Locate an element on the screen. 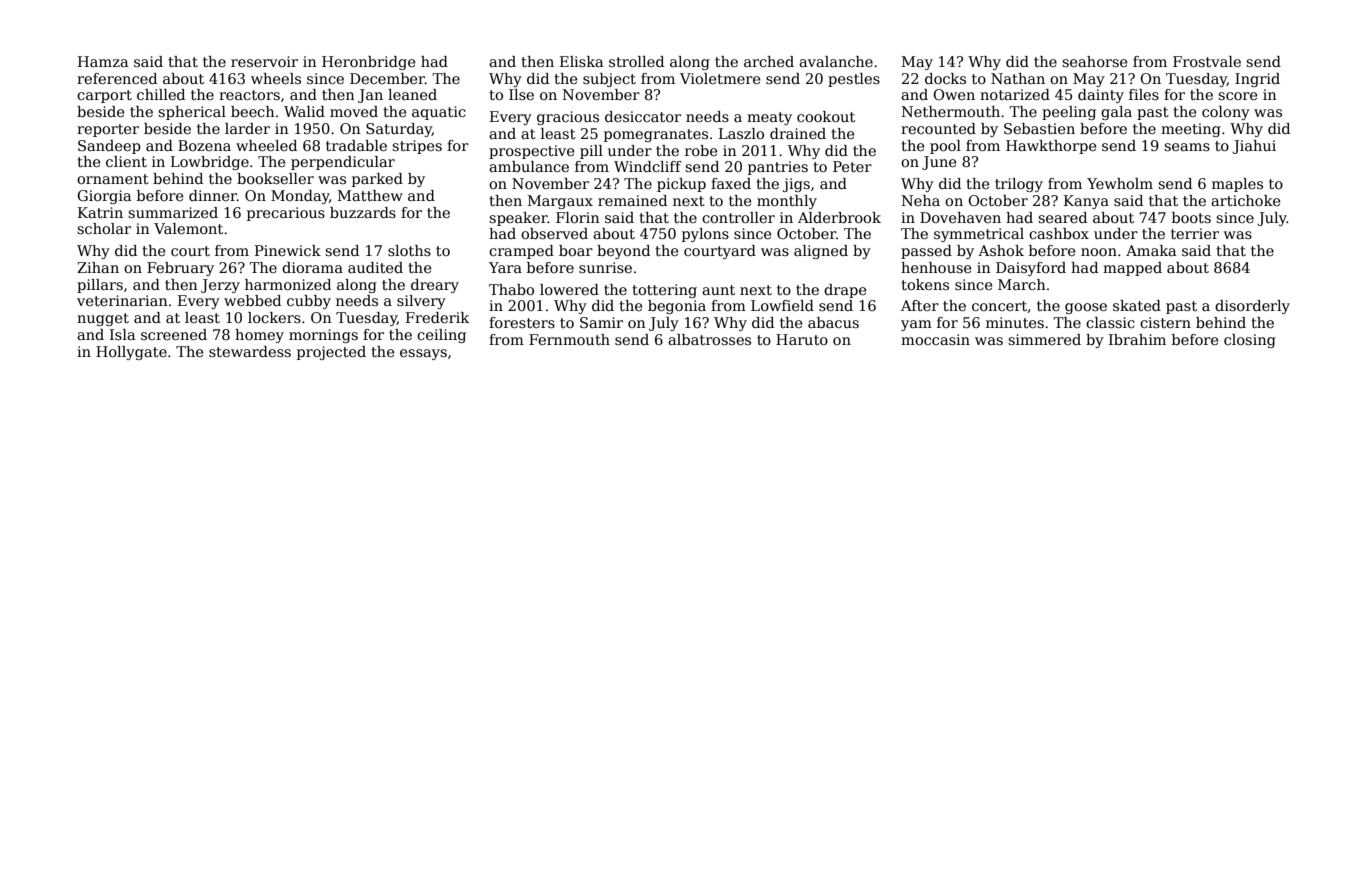  noon is located at coordinates (1099, 252).
